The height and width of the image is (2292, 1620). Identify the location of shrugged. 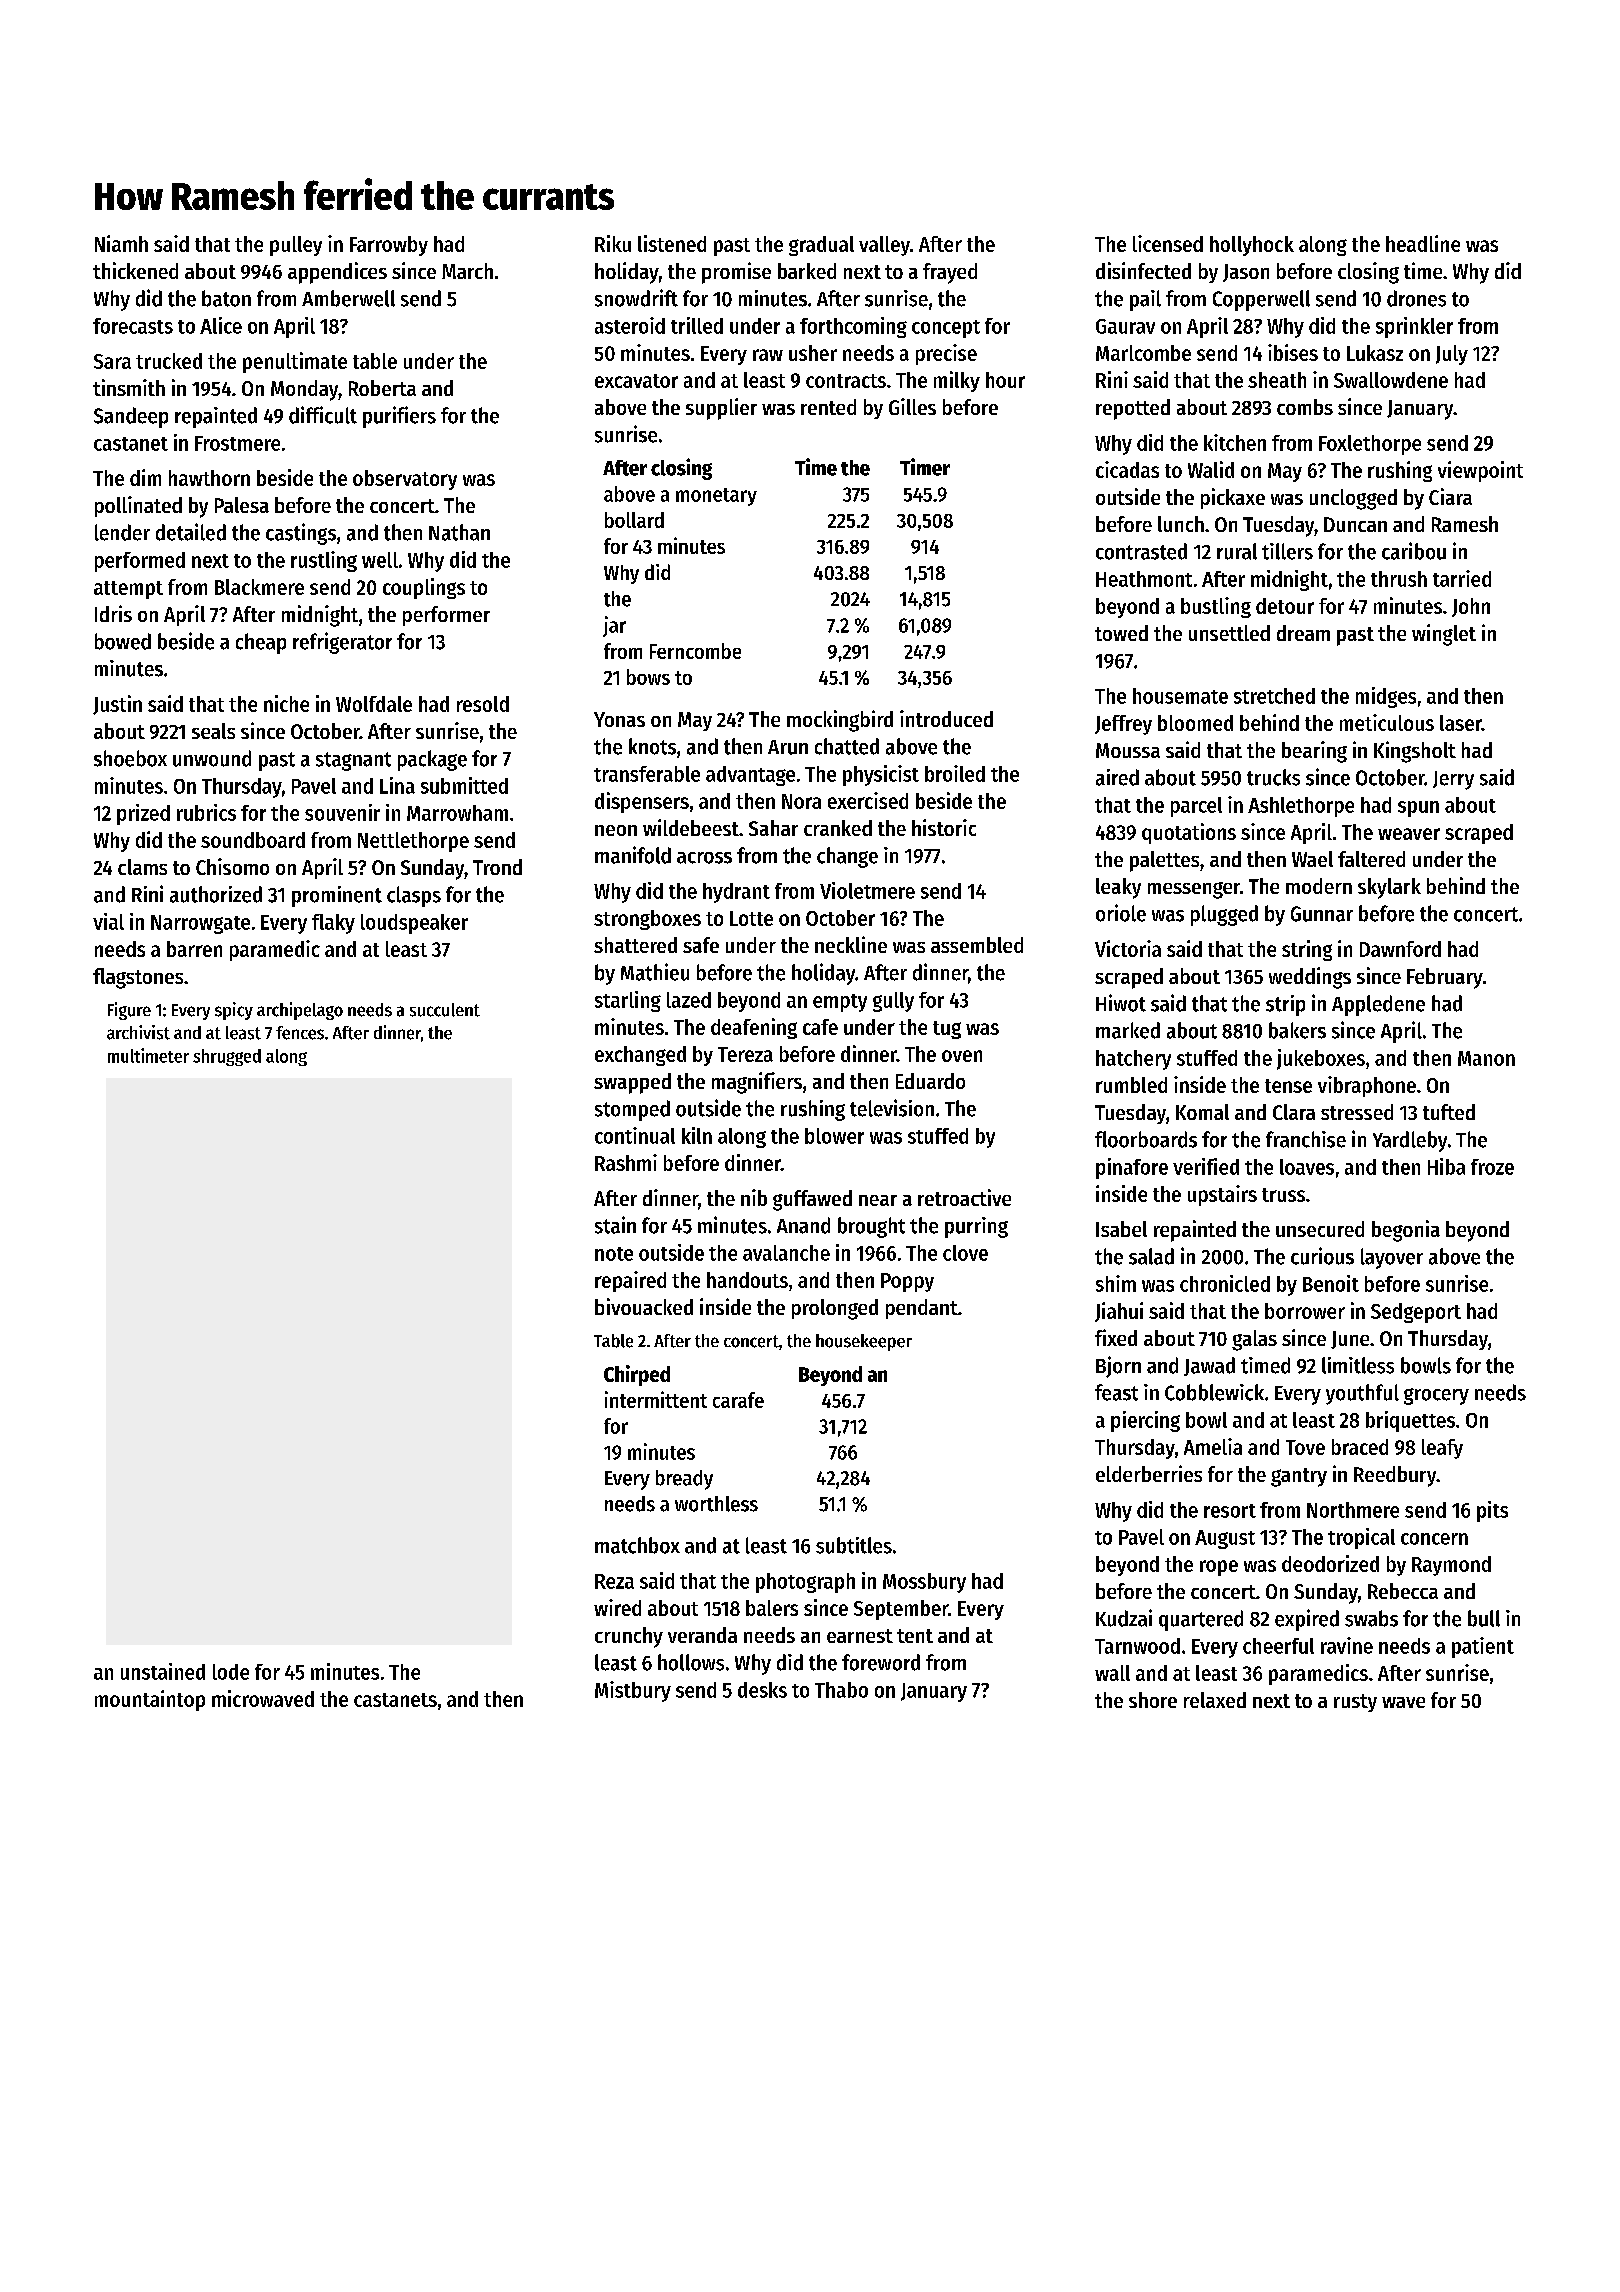
(227, 1057).
